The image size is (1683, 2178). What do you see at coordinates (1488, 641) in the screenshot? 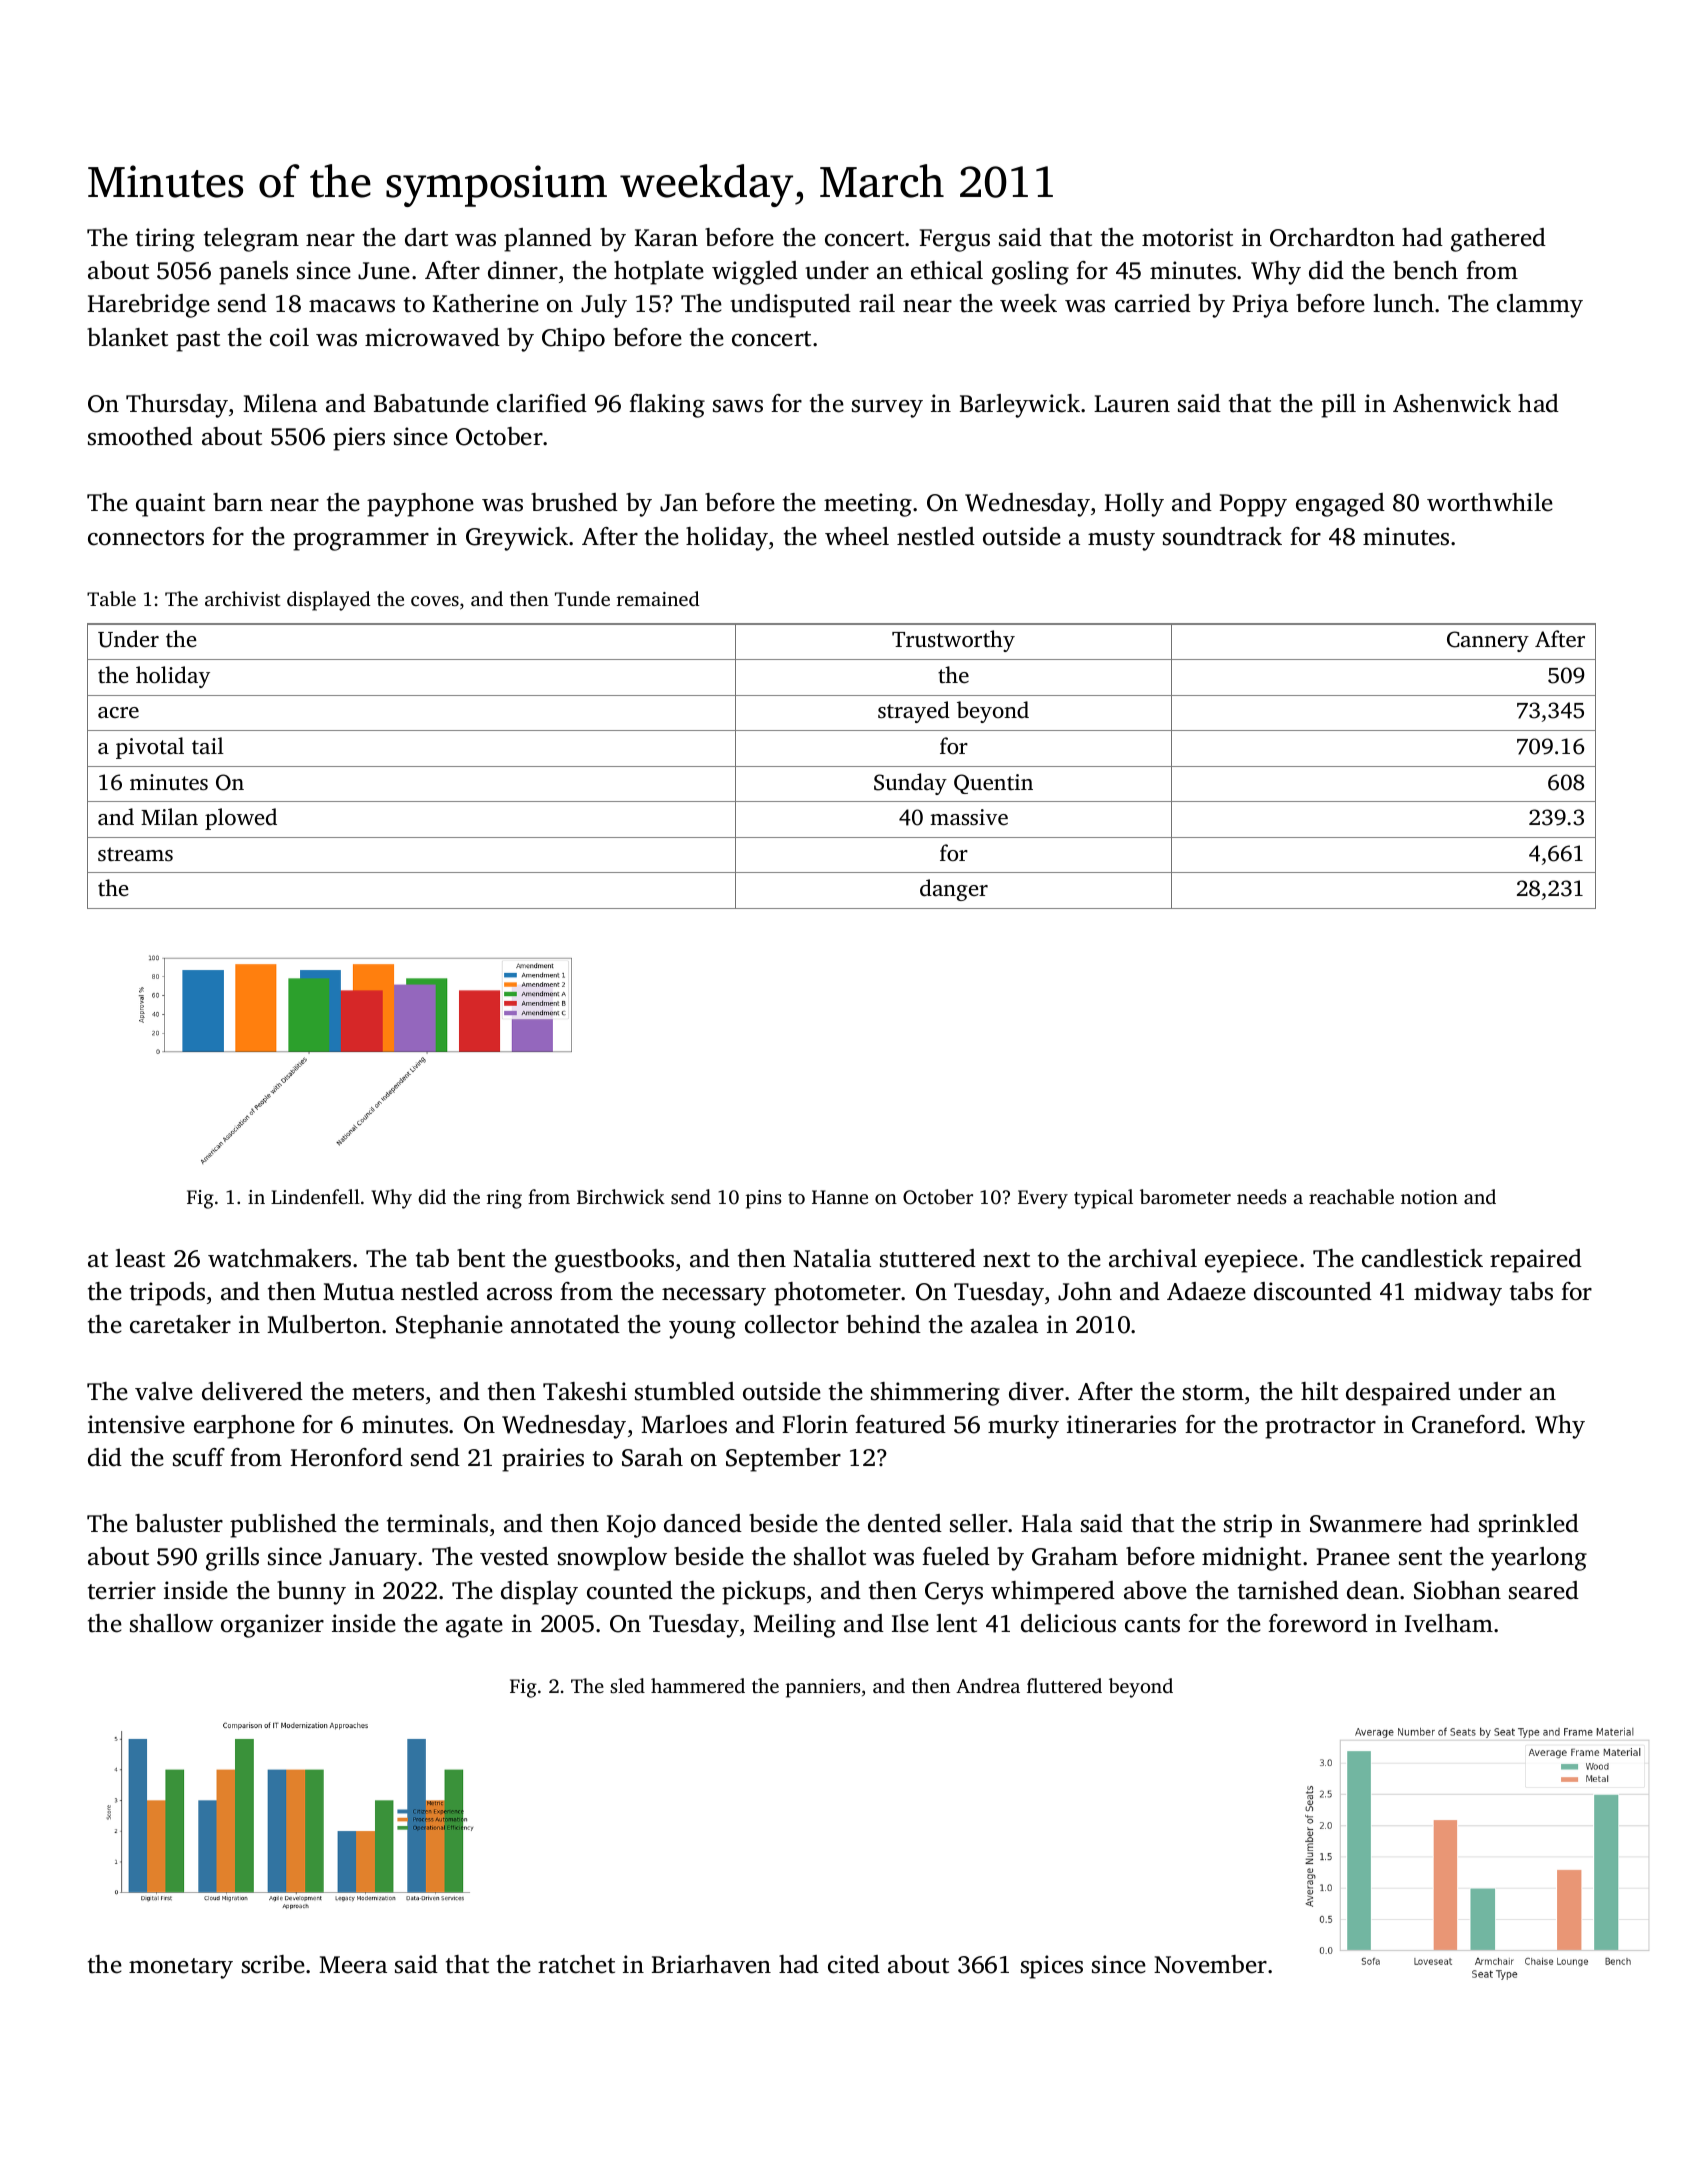
I see `Cannery` at bounding box center [1488, 641].
